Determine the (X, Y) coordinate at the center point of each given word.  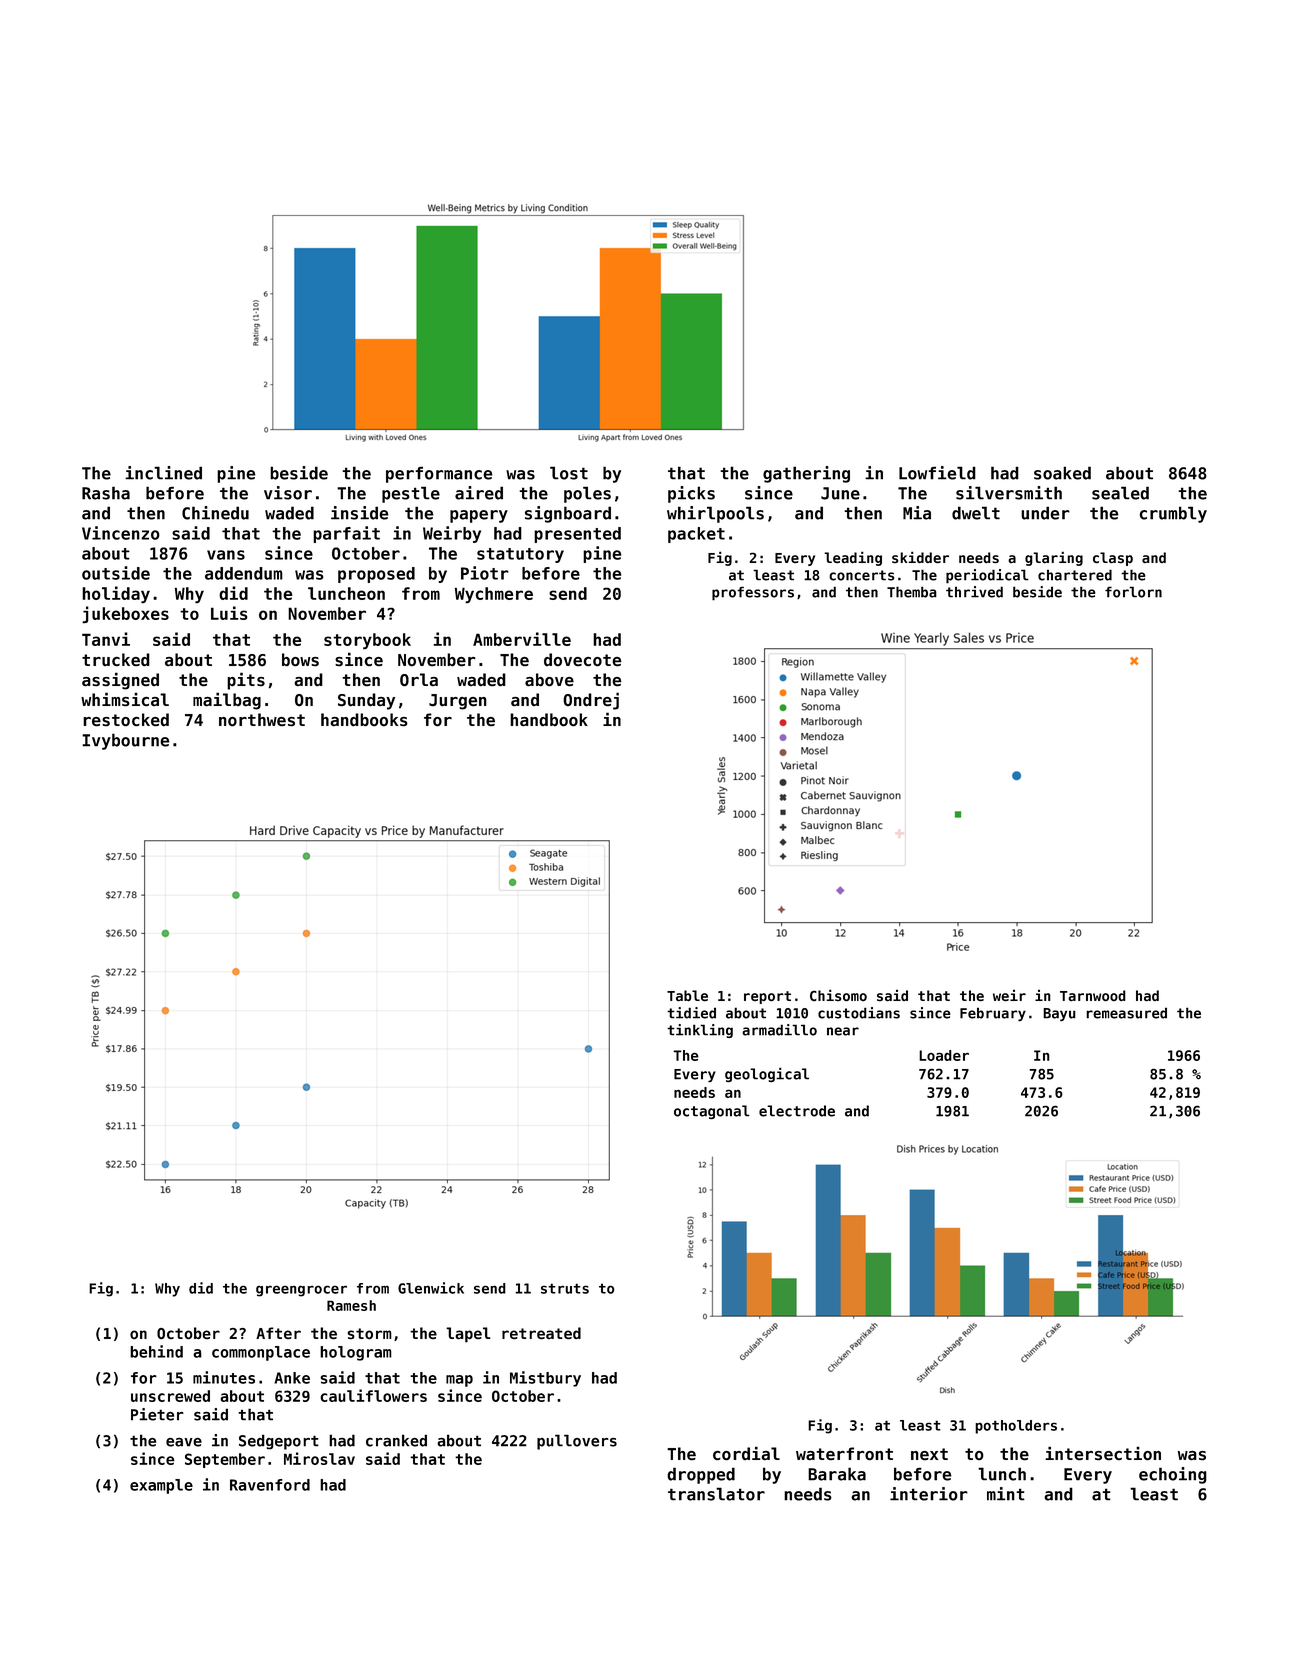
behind (156, 1351)
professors (753, 593)
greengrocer (301, 1291)
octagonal (712, 1112)
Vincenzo (121, 533)
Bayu (1059, 1014)
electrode (797, 1111)
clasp (1113, 559)
